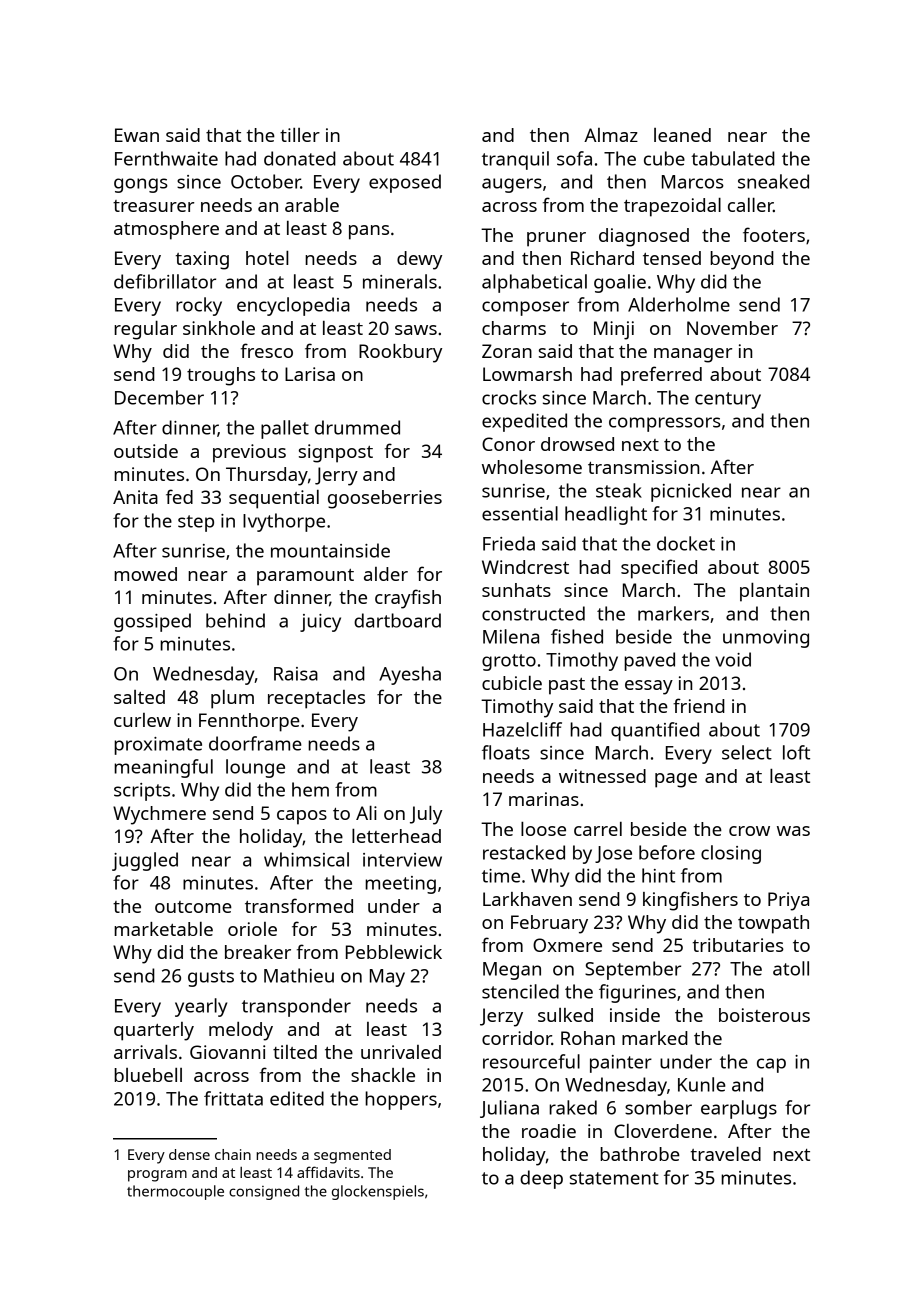  Describe the element at coordinates (157, 1176) in the screenshot. I see `program` at that location.
